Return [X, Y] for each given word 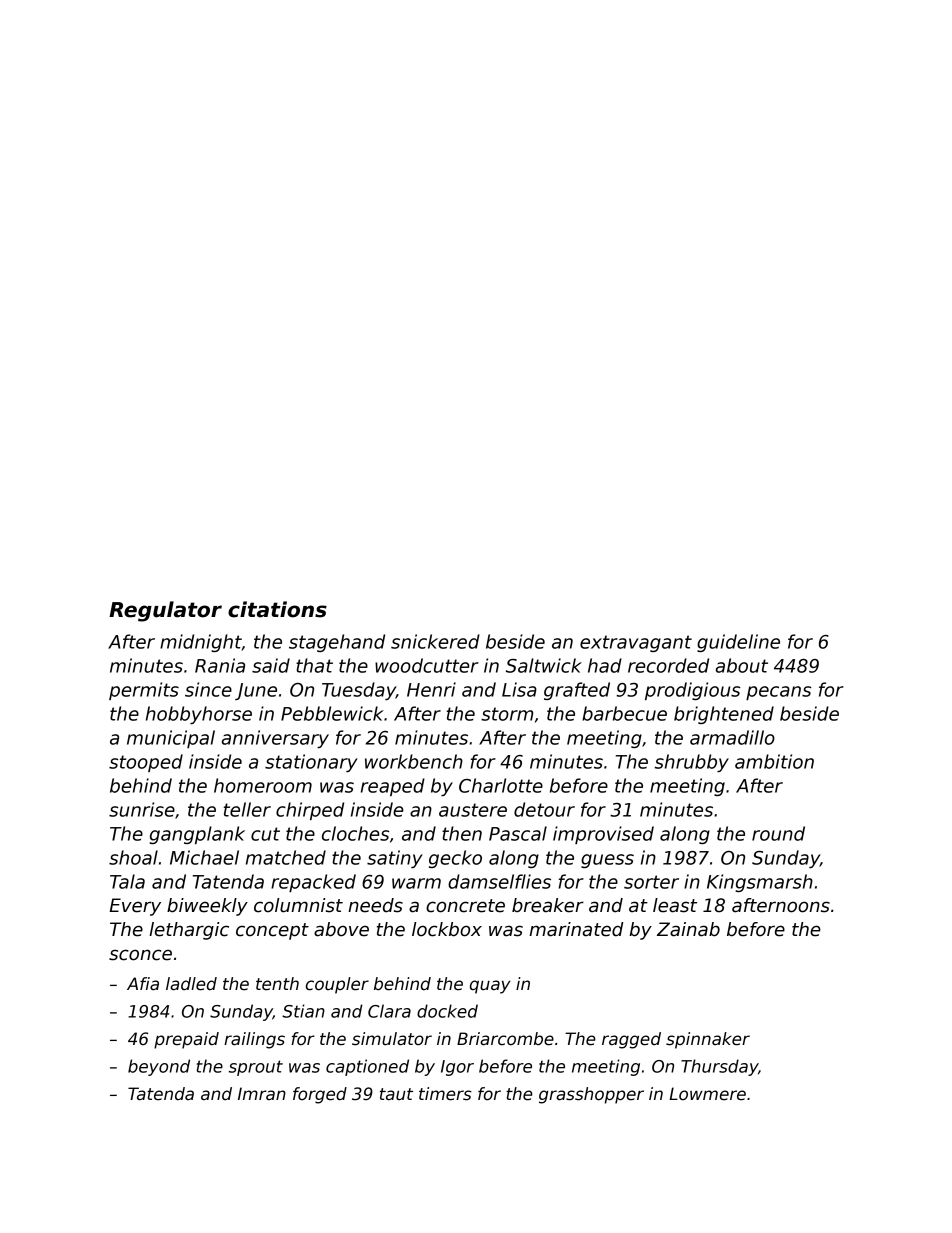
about [742, 665]
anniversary [275, 739]
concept [272, 931]
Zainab [688, 929]
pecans [778, 693]
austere [473, 810]
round [778, 833]
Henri [431, 689]
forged [320, 1095]
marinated [576, 929]
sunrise [142, 809]
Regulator [165, 611]
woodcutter [427, 665]
